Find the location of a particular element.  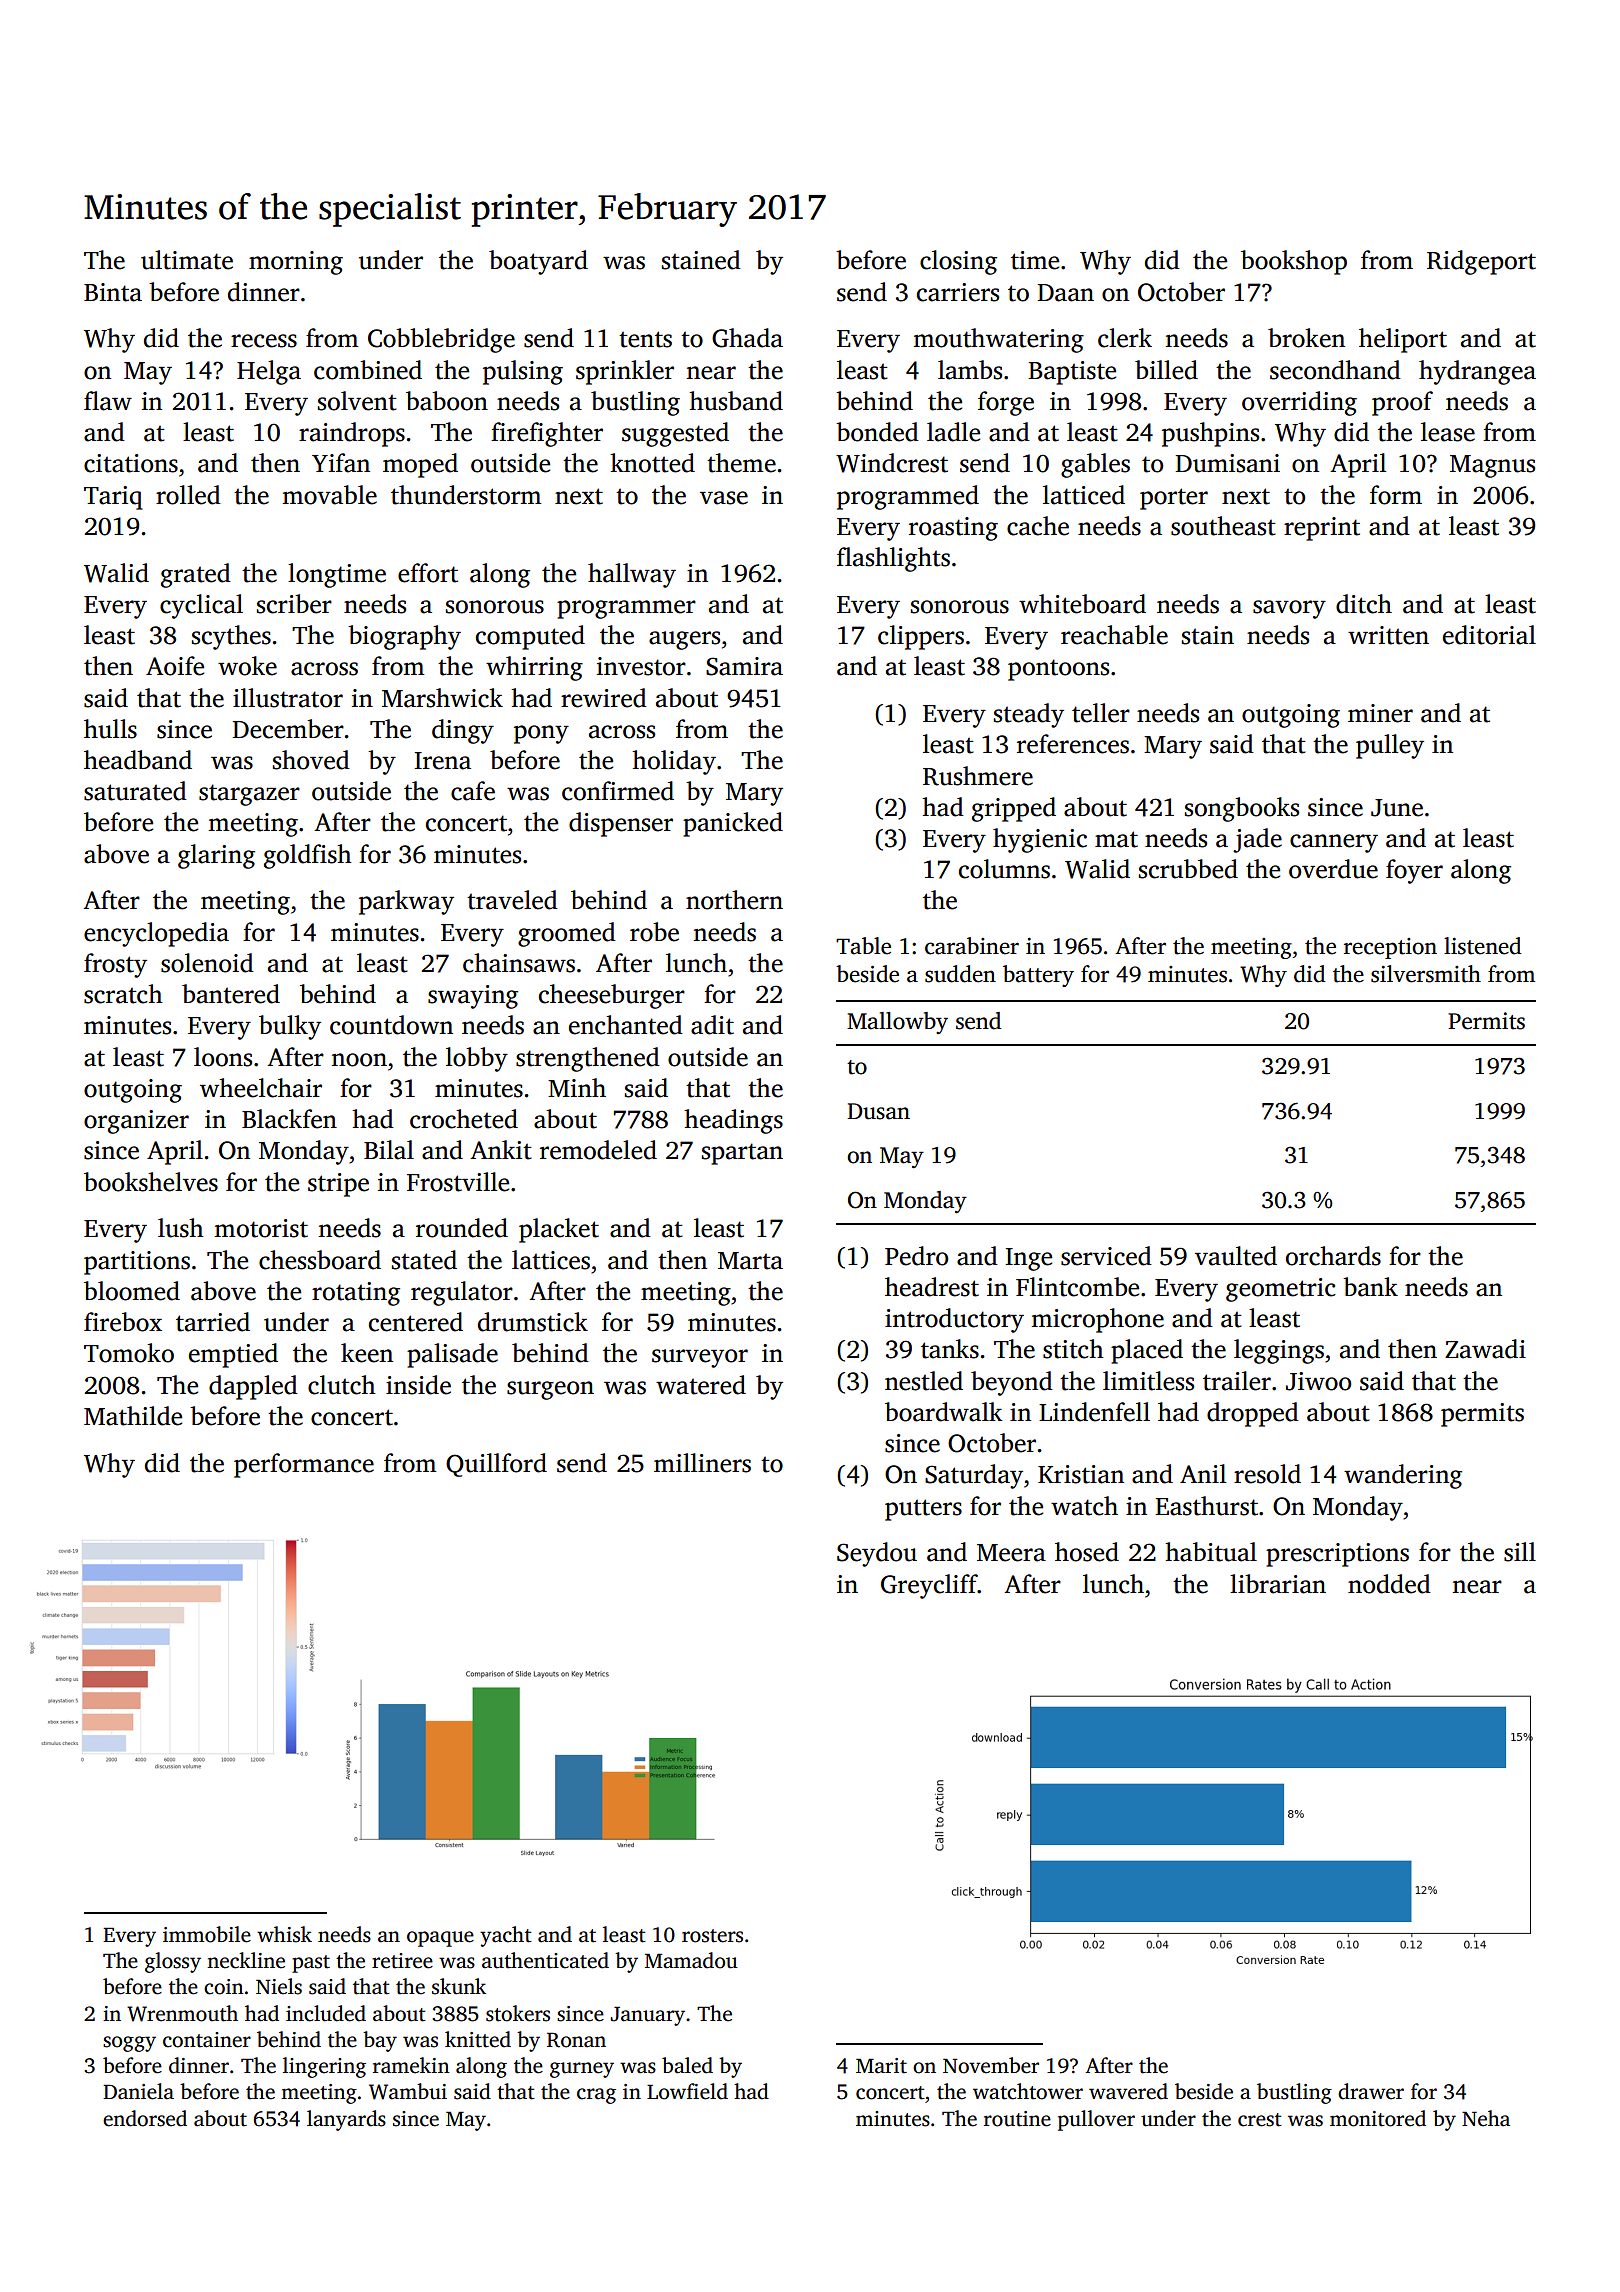

ultimate is located at coordinates (187, 260).
